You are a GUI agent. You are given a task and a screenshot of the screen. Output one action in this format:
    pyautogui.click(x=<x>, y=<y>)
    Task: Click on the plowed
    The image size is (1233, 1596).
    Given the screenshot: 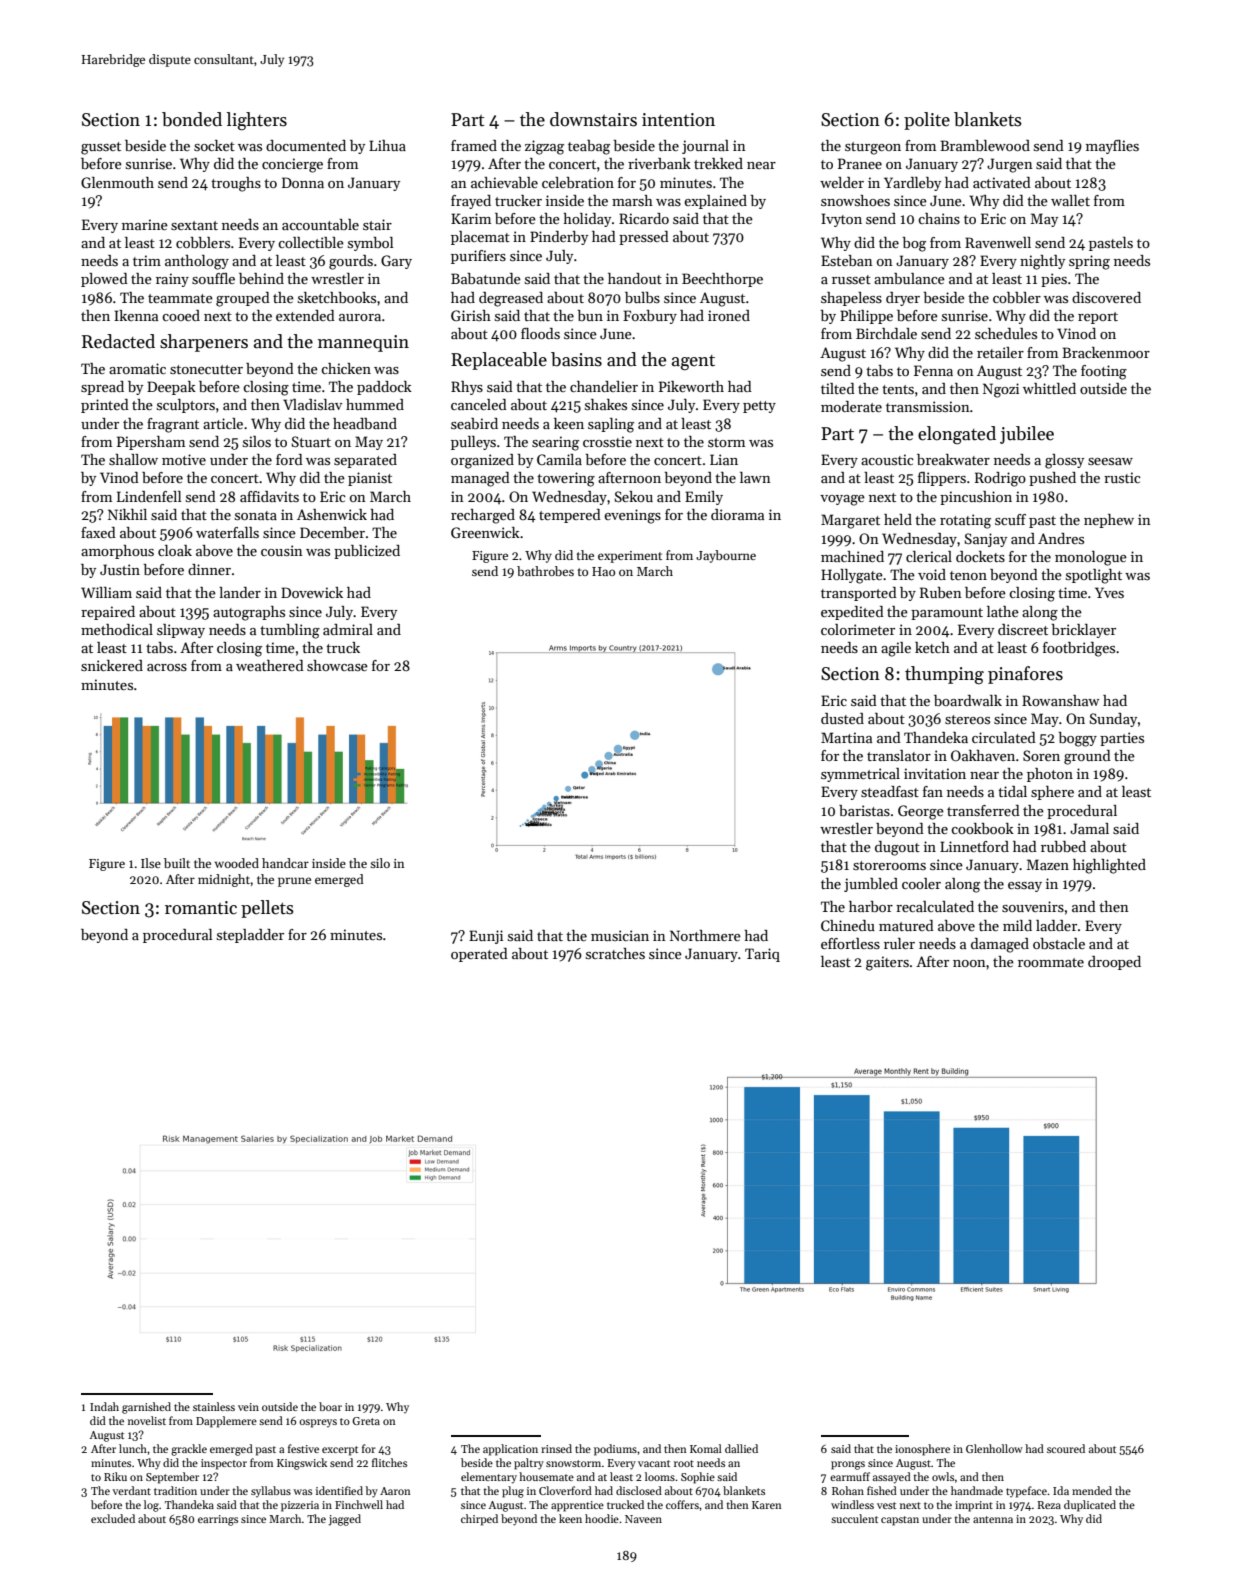 What is the action you would take?
    pyautogui.click(x=104, y=280)
